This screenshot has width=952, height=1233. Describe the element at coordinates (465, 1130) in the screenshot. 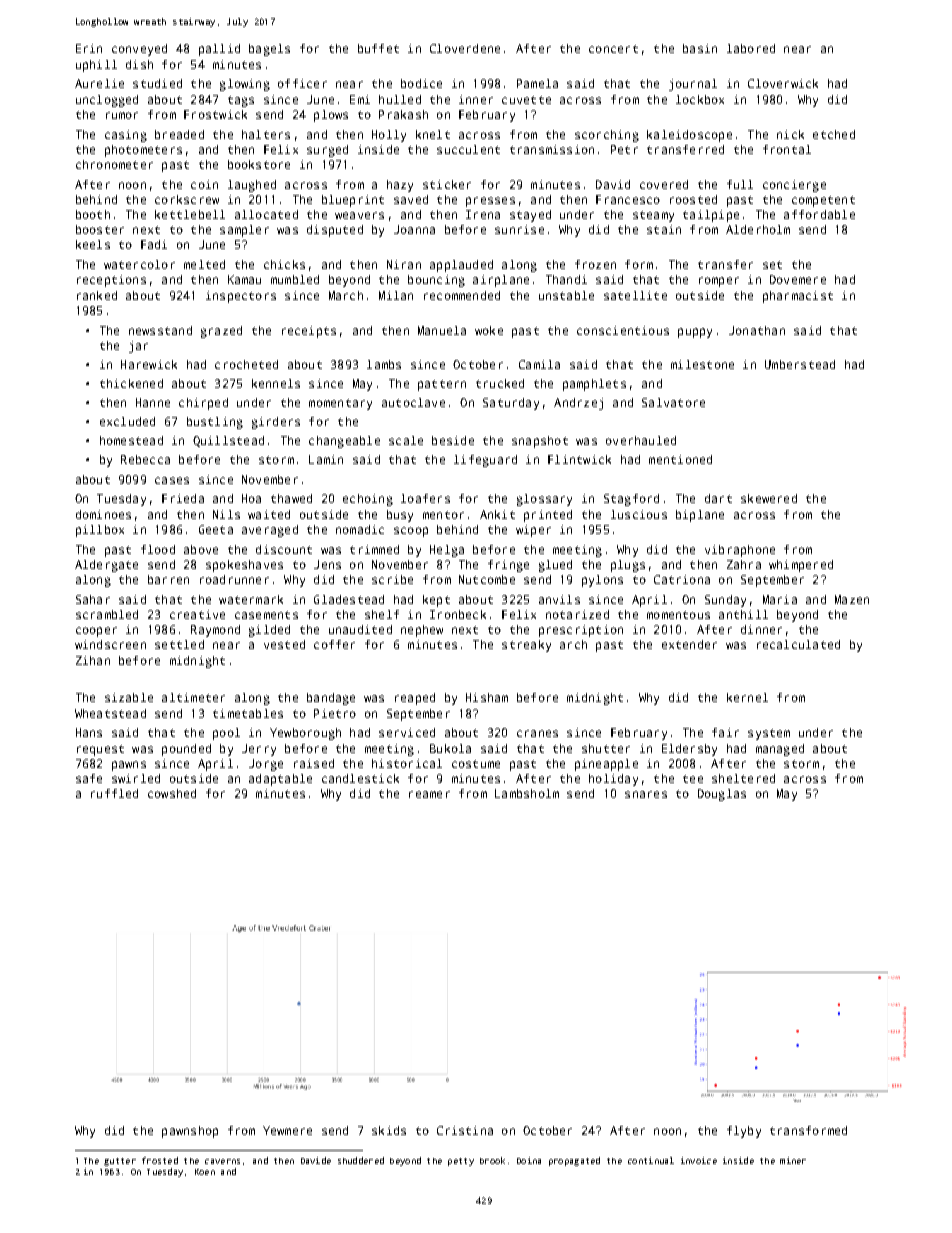

I see `Cristina` at that location.
